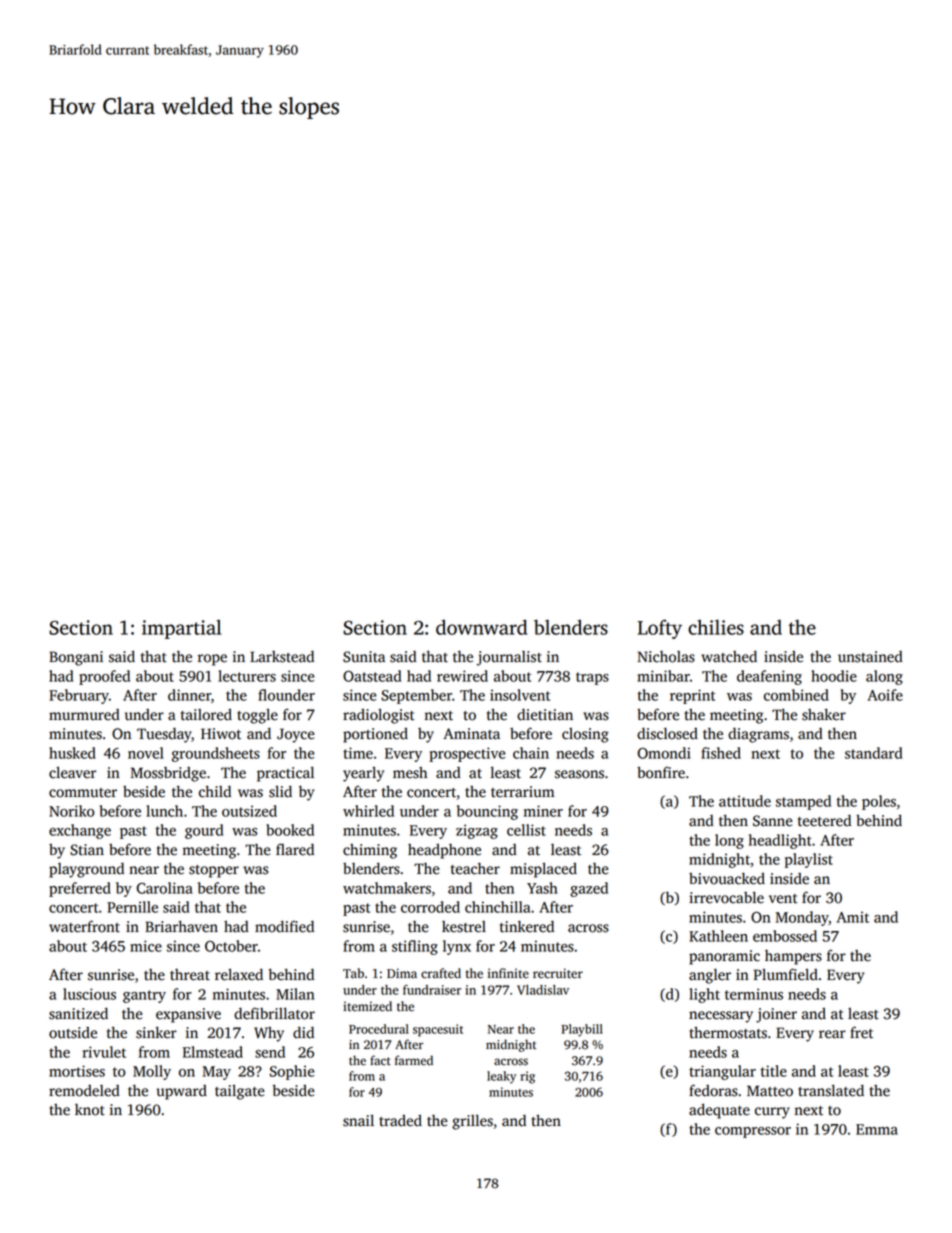 The height and width of the document is (1233, 952). What do you see at coordinates (132, 907) in the document?
I see `Pernille` at bounding box center [132, 907].
